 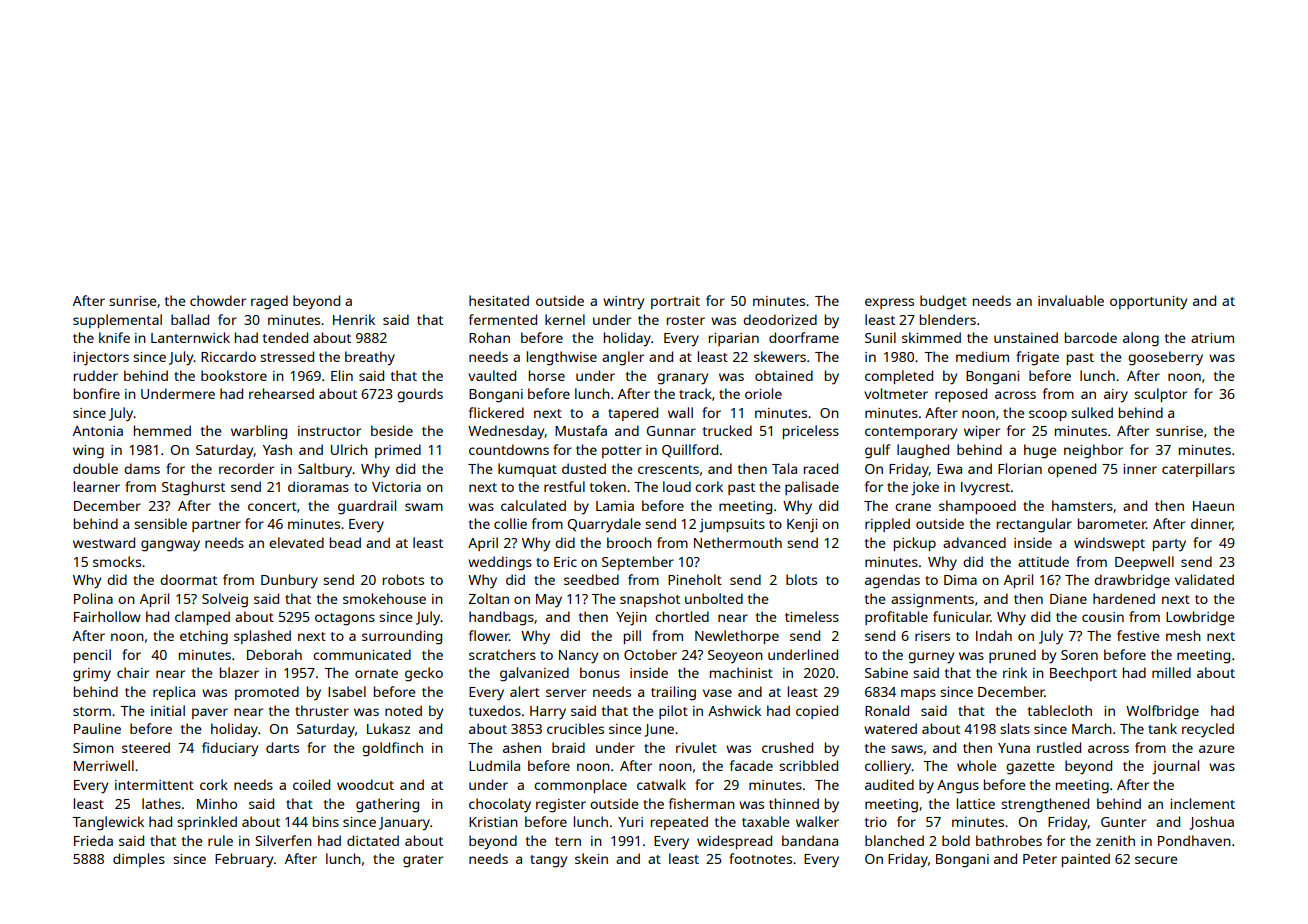 What do you see at coordinates (403, 579) in the document?
I see `robots` at bounding box center [403, 579].
